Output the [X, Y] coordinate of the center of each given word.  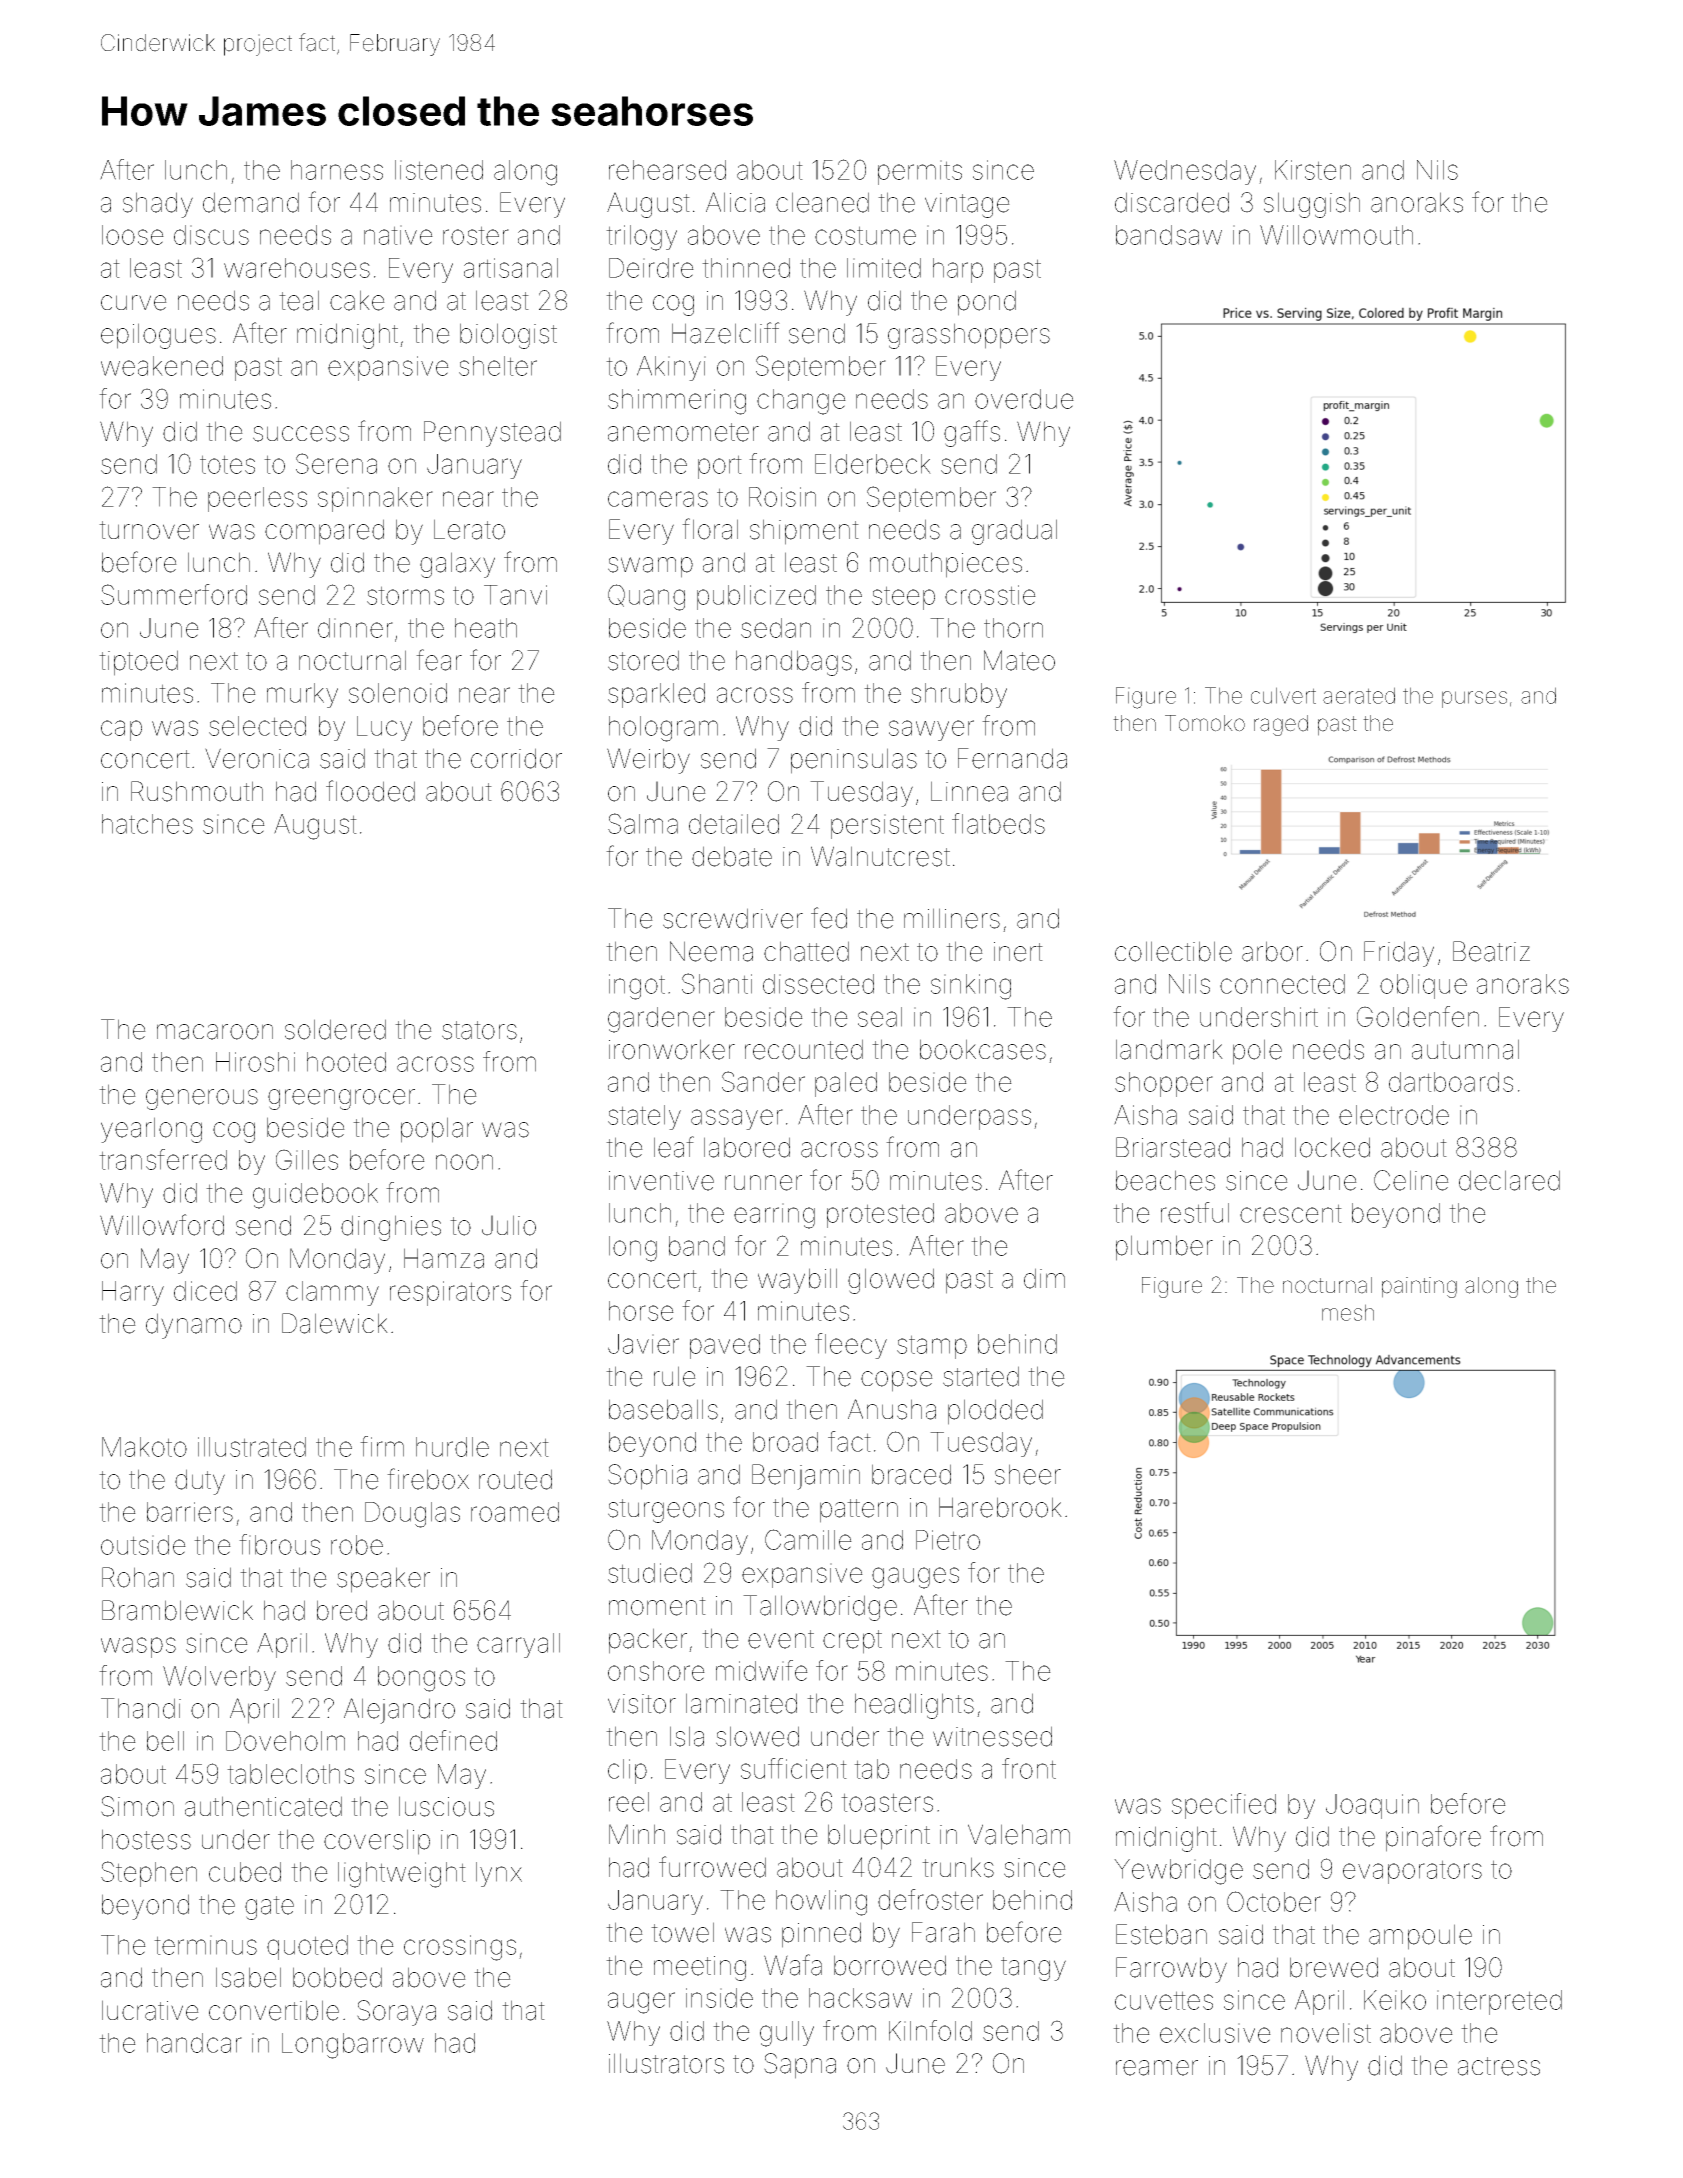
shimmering [677, 402]
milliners [952, 918]
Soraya [396, 2013]
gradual [1014, 532]
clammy [332, 1293]
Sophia [647, 1477]
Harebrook [1000, 1507]
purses [1474, 699]
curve [134, 303]
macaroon [215, 1032]
